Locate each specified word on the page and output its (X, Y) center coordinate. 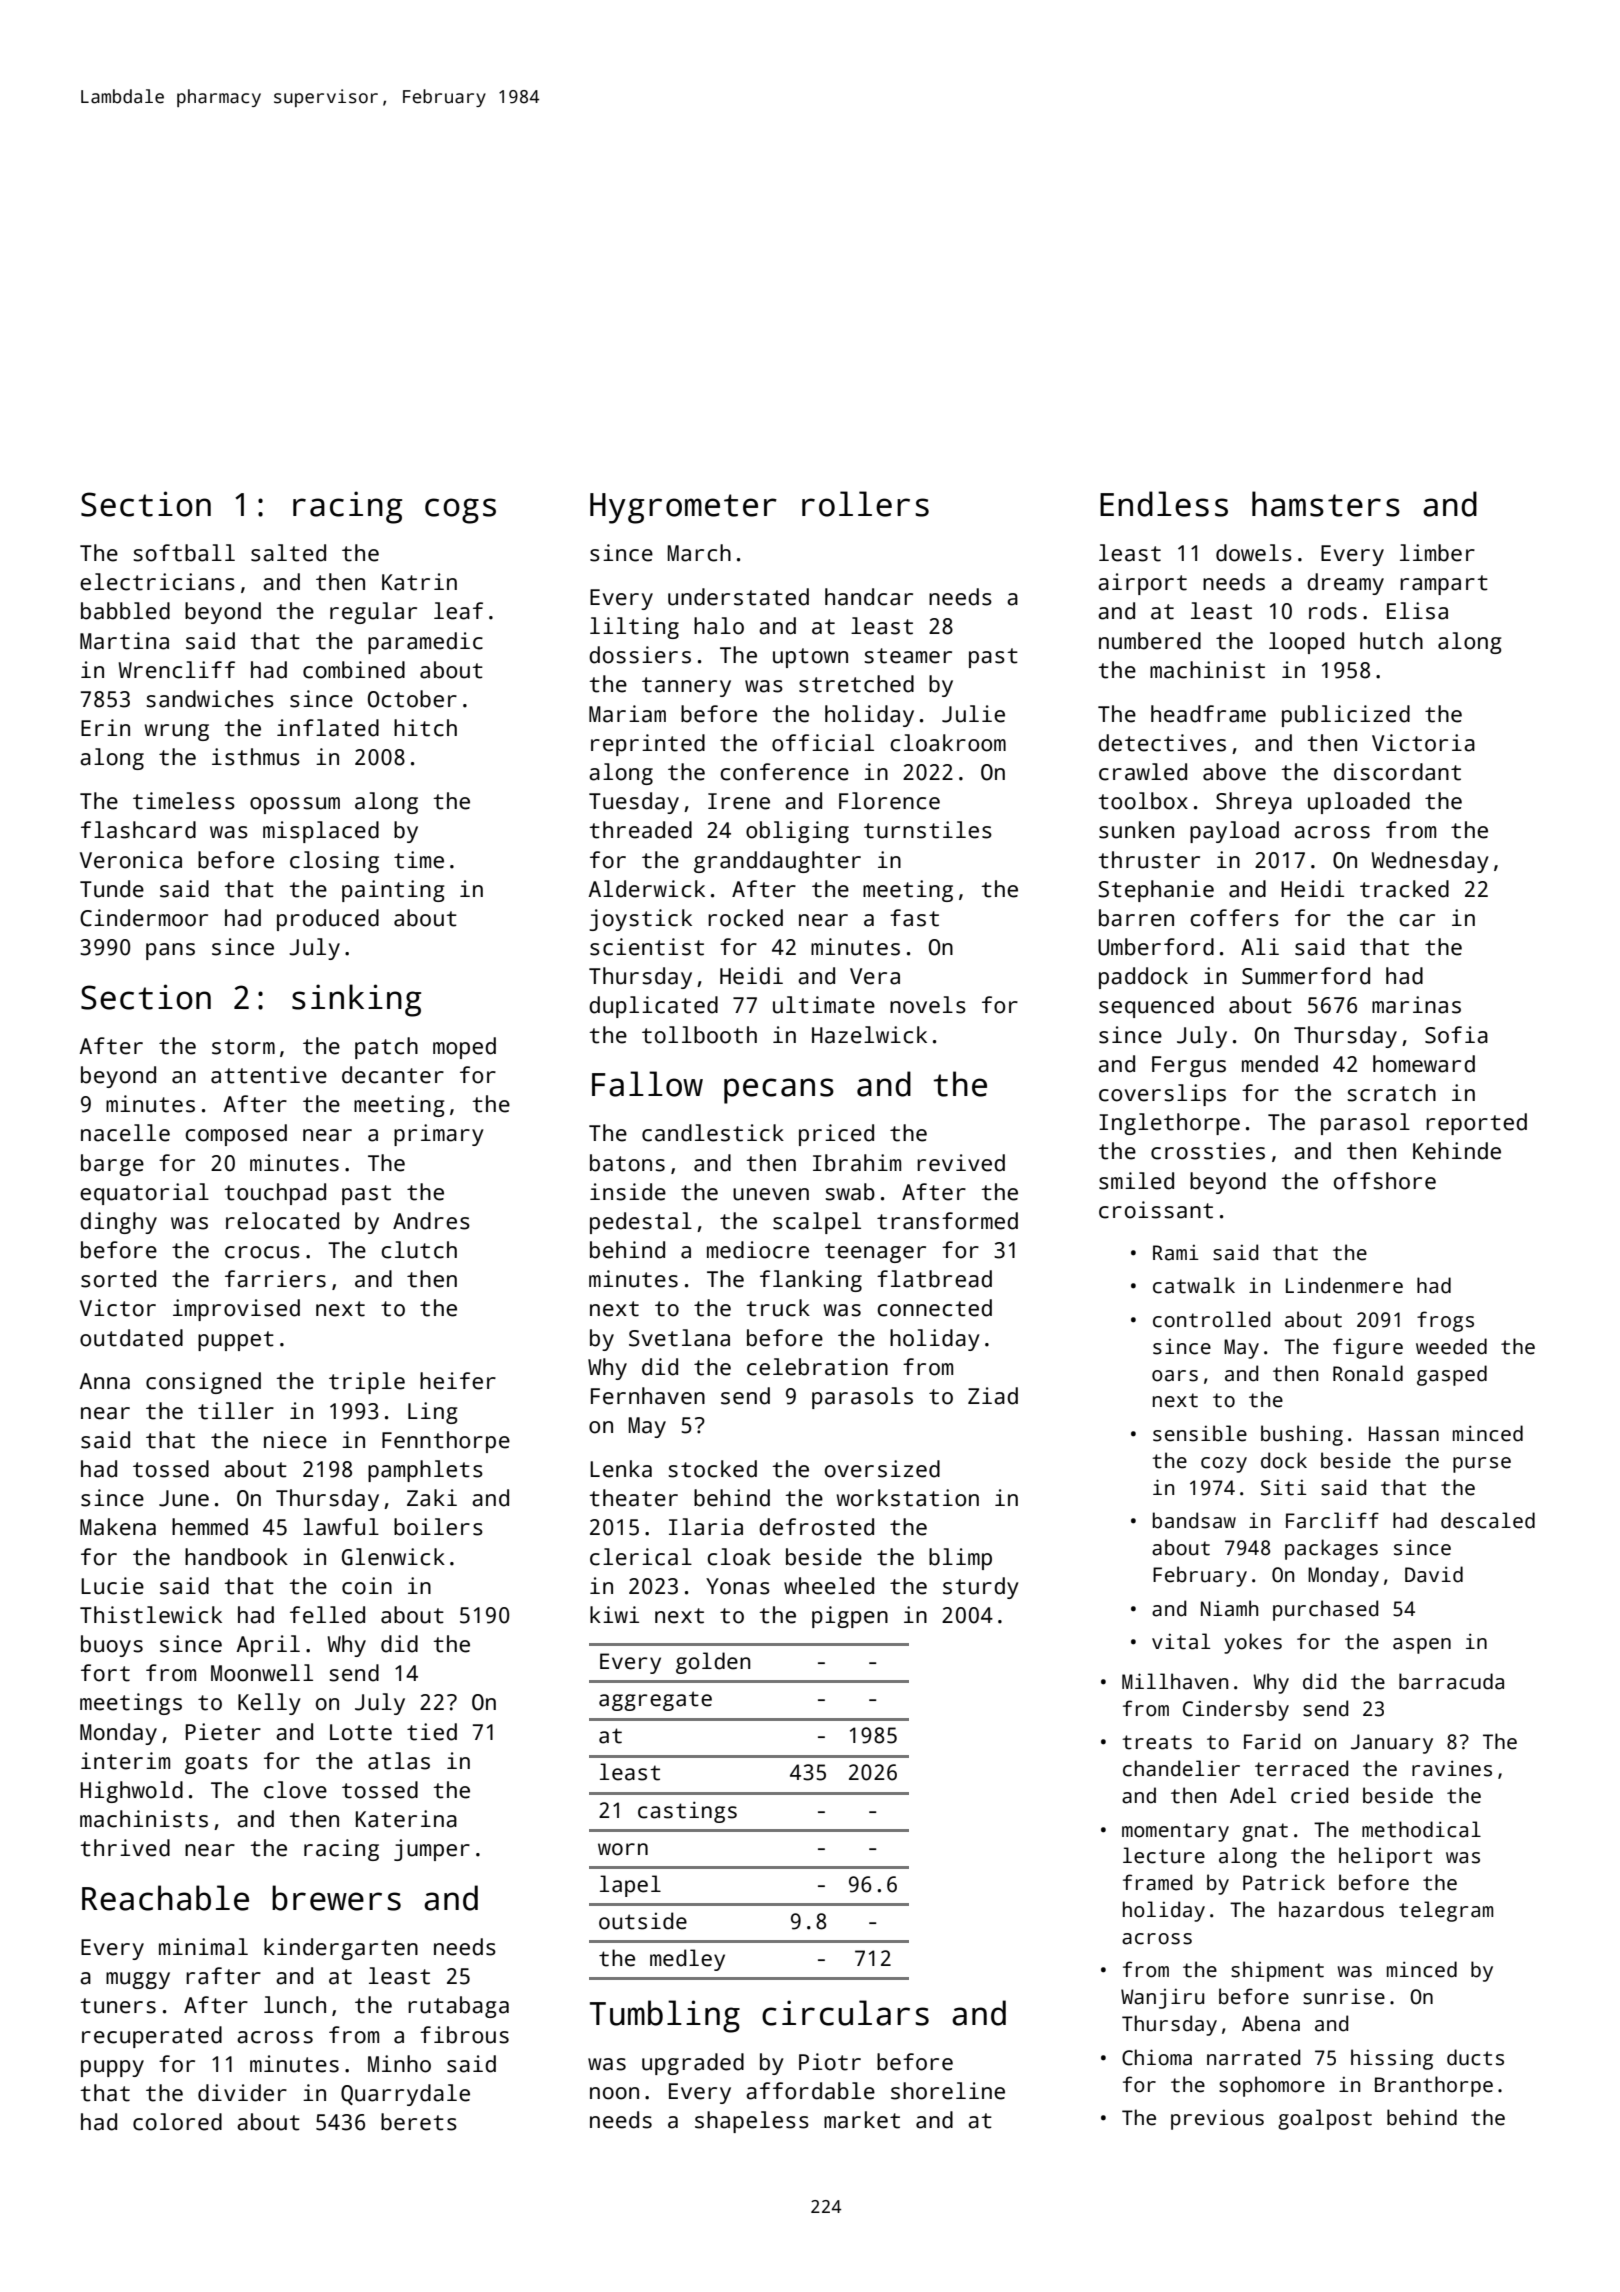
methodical (1421, 1829)
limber (1437, 553)
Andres (431, 1221)
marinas (1416, 1005)
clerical (641, 1557)
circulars (845, 2013)
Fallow (647, 1084)
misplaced (321, 832)
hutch (1391, 641)
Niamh (1229, 1608)
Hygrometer (683, 508)
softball (184, 553)
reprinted (648, 745)
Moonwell (262, 1673)
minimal (203, 1947)
